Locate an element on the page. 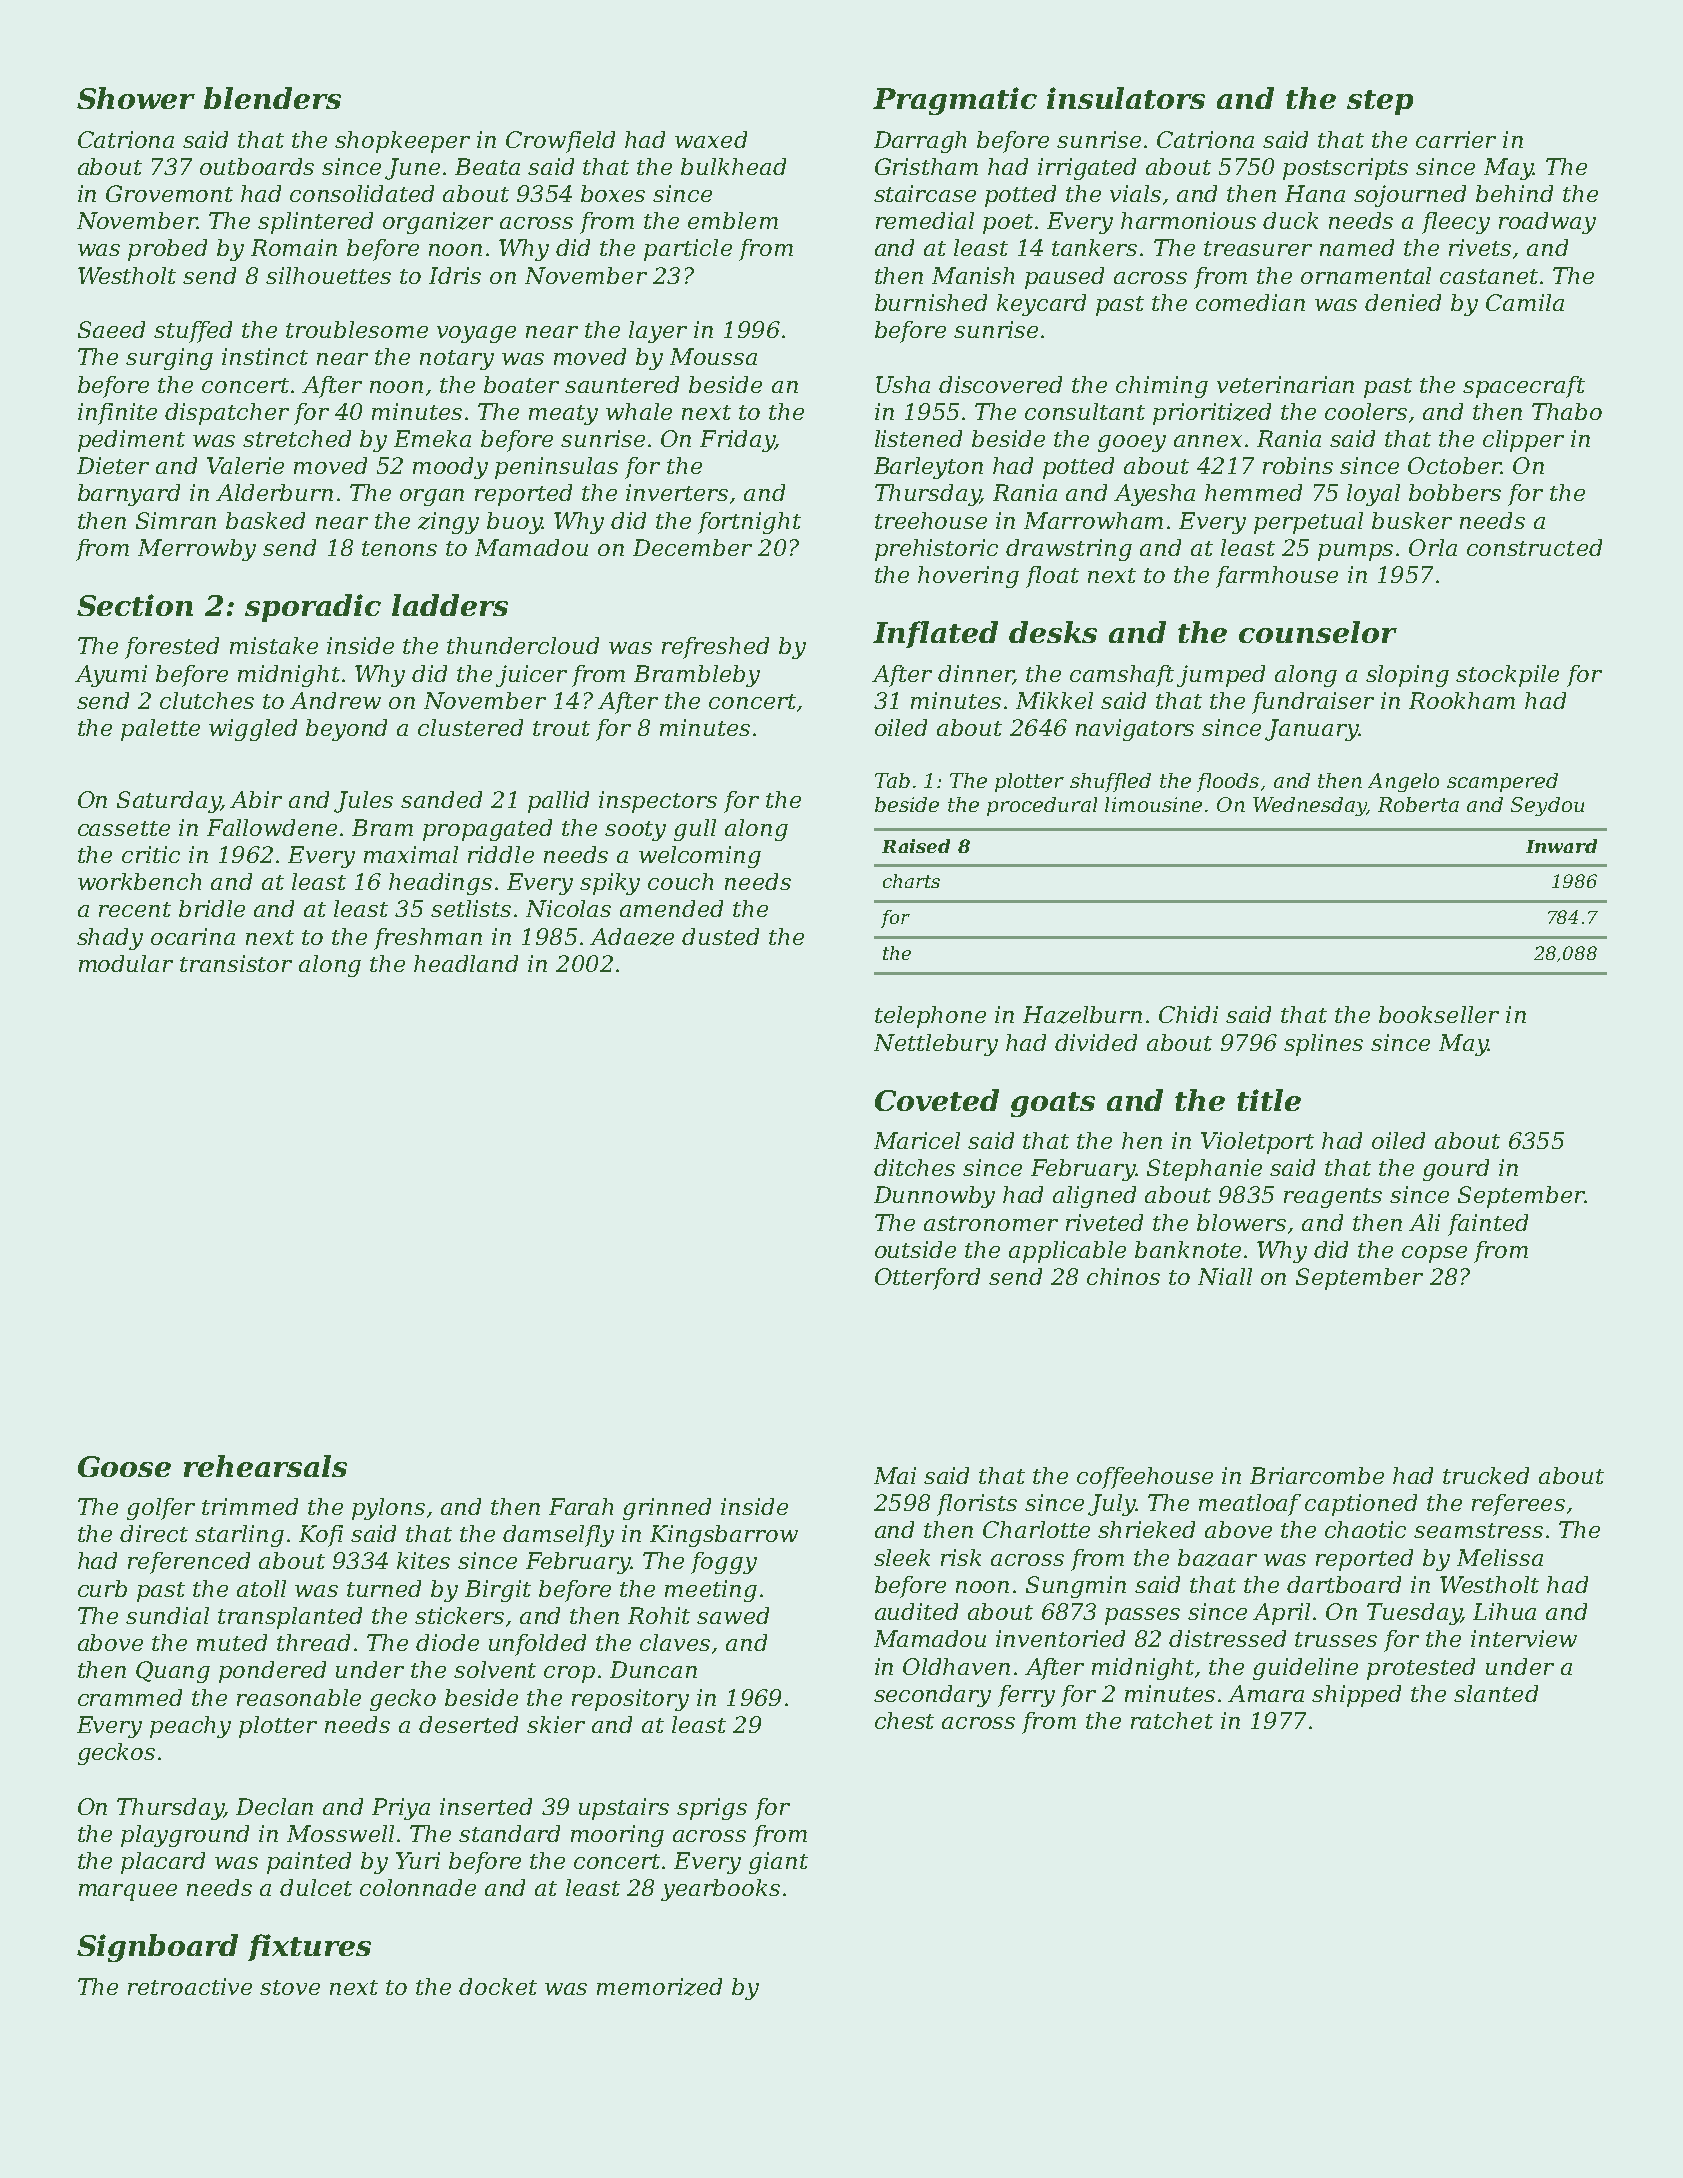 The image size is (1683, 2178). transistor is located at coordinates (236, 963).
